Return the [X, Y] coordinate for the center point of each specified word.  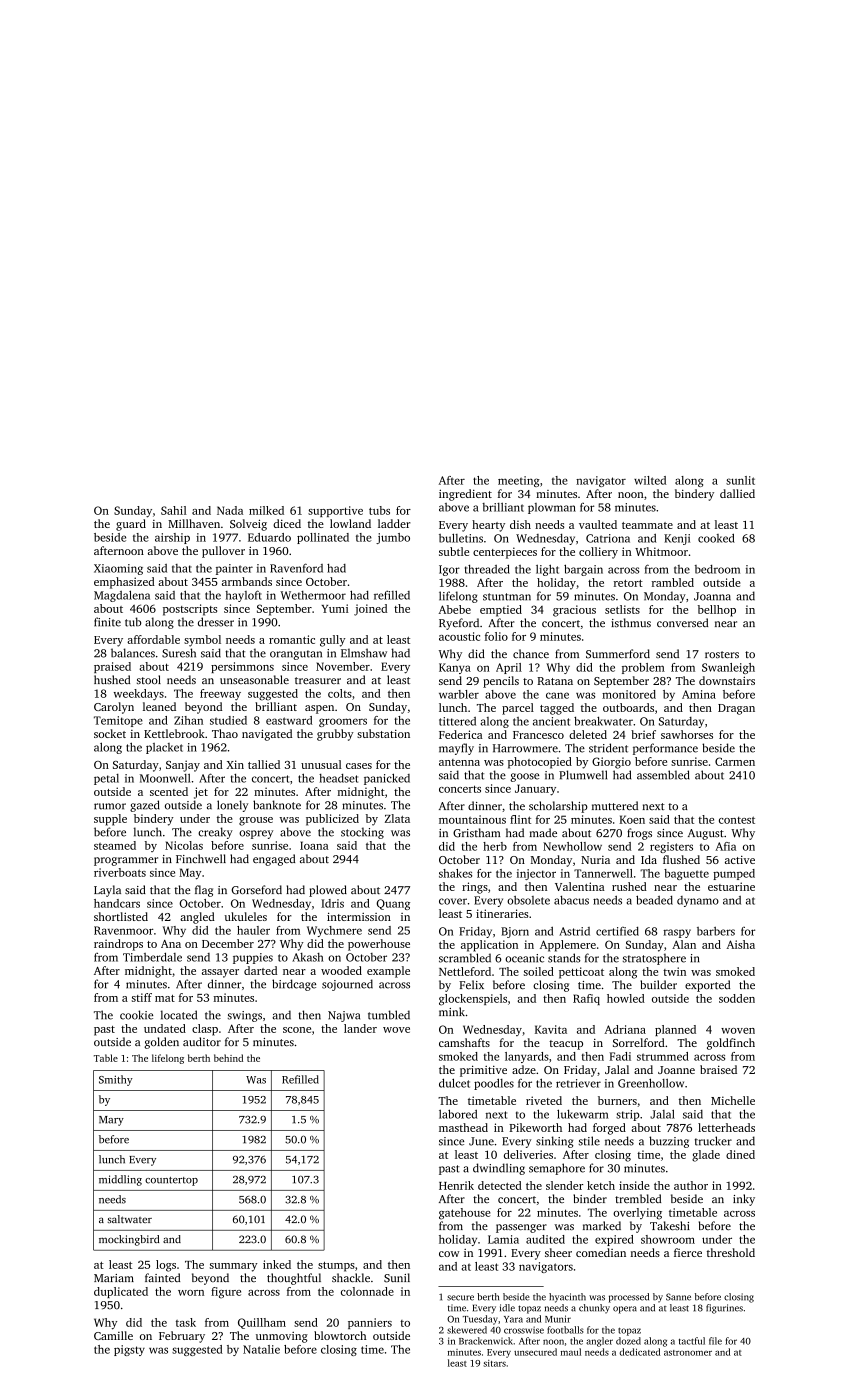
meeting [519, 481]
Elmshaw [364, 653]
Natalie [261, 1349]
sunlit [740, 480]
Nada [230, 510]
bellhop [717, 611]
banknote [277, 805]
